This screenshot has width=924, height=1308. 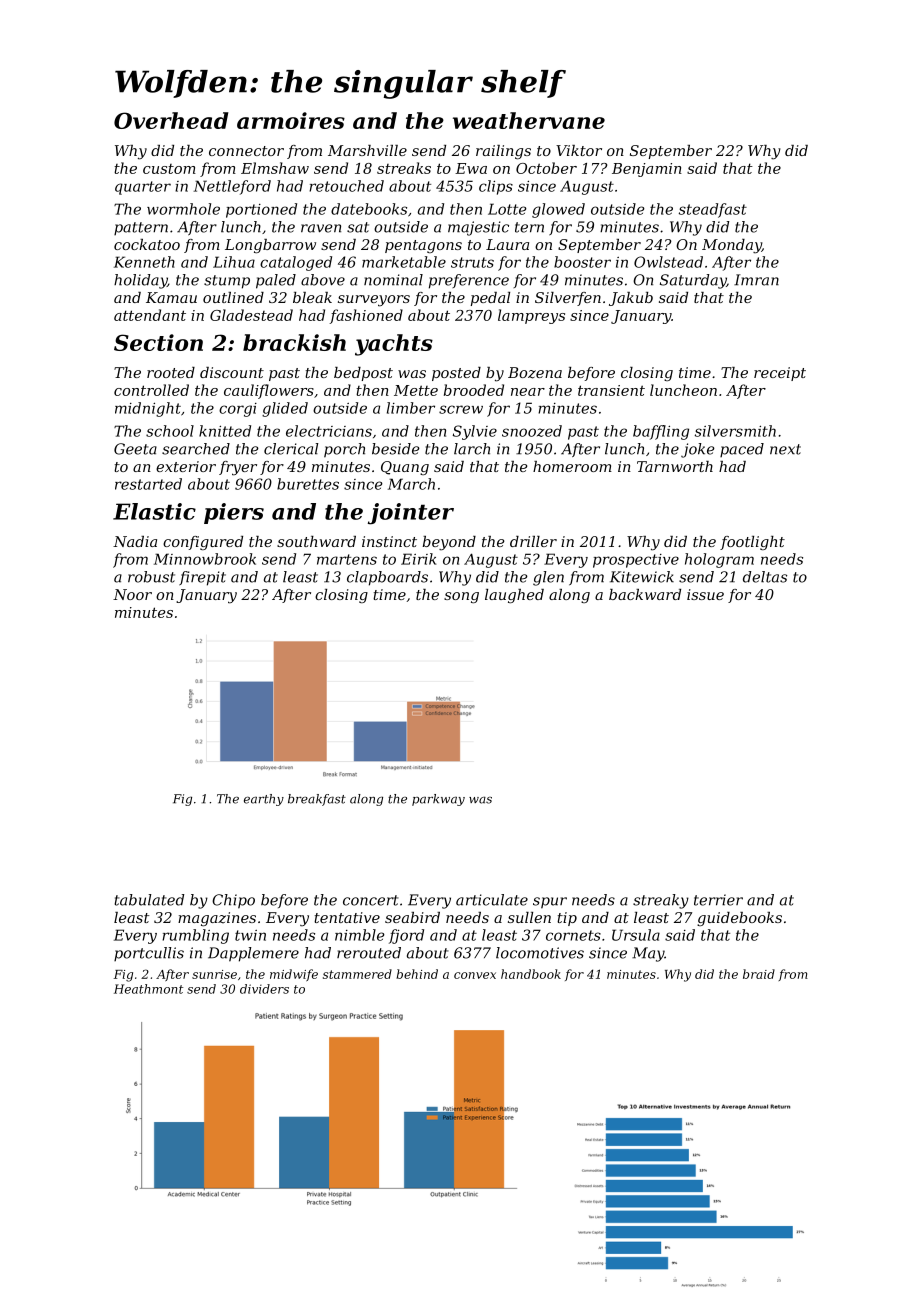 What do you see at coordinates (759, 974) in the screenshot?
I see `braid` at bounding box center [759, 974].
